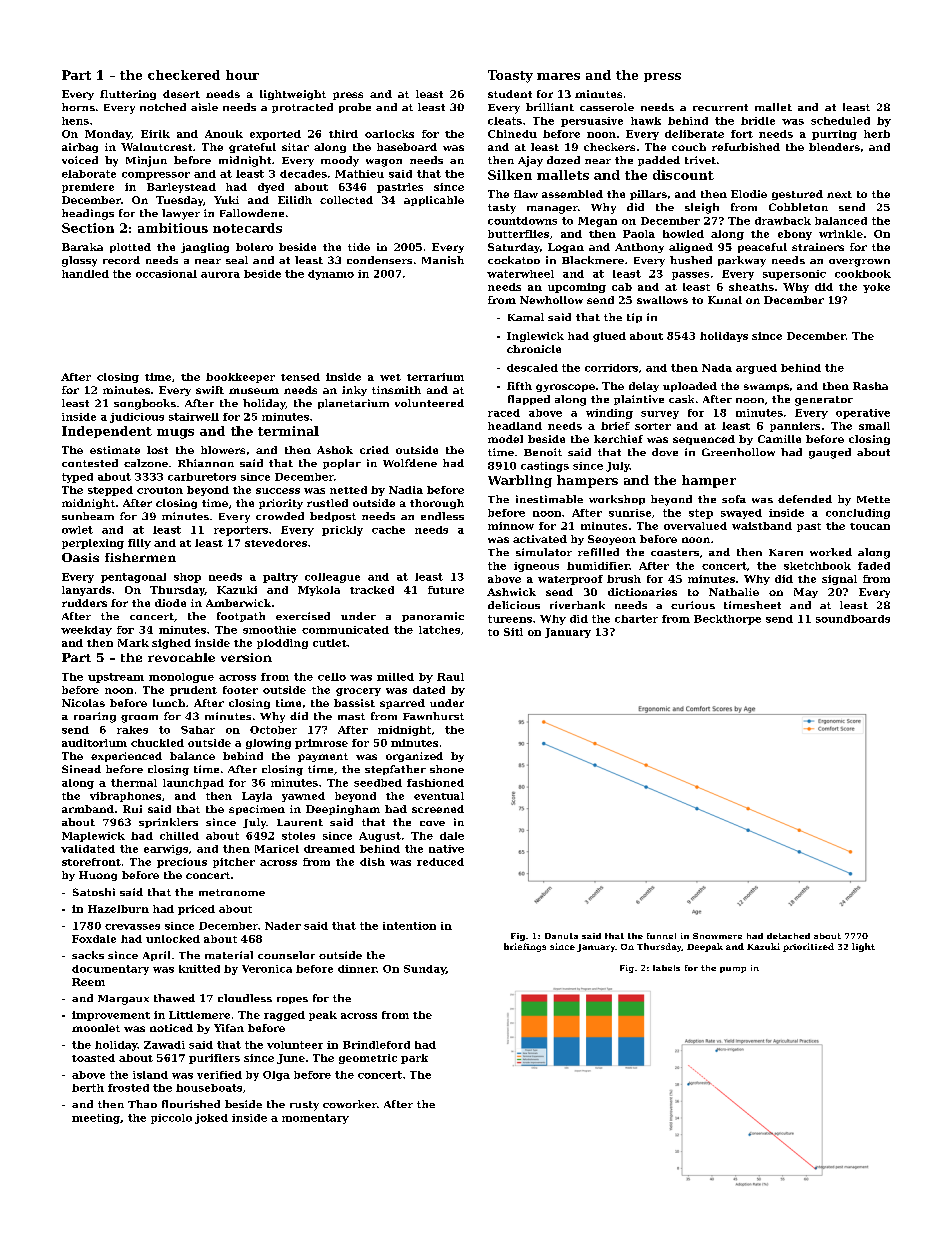 This page has height=1233, width=952. What do you see at coordinates (128, 95) in the page?
I see `fluttering` at bounding box center [128, 95].
